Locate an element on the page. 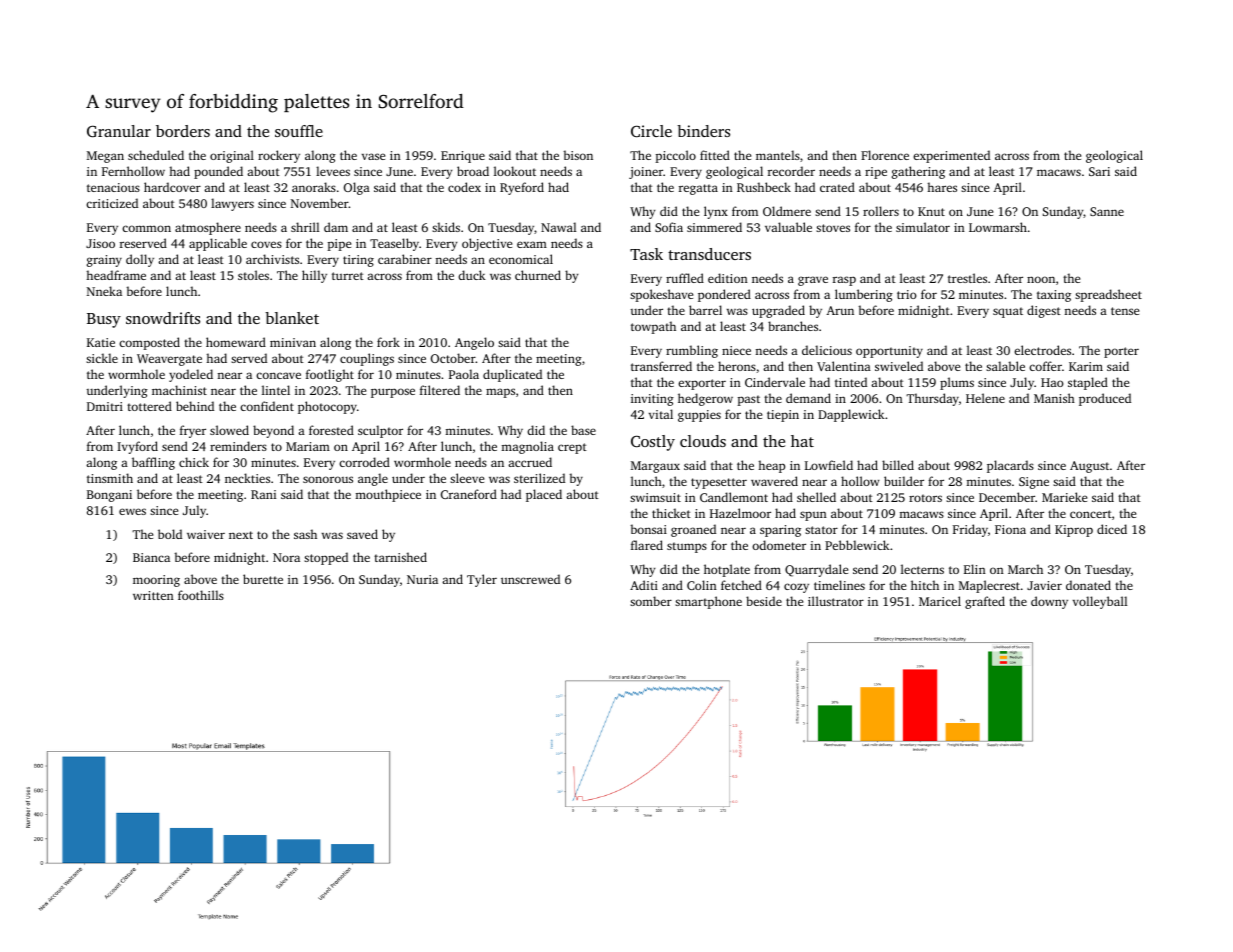 The height and width of the image is (952, 1233). foothills is located at coordinates (201, 595).
